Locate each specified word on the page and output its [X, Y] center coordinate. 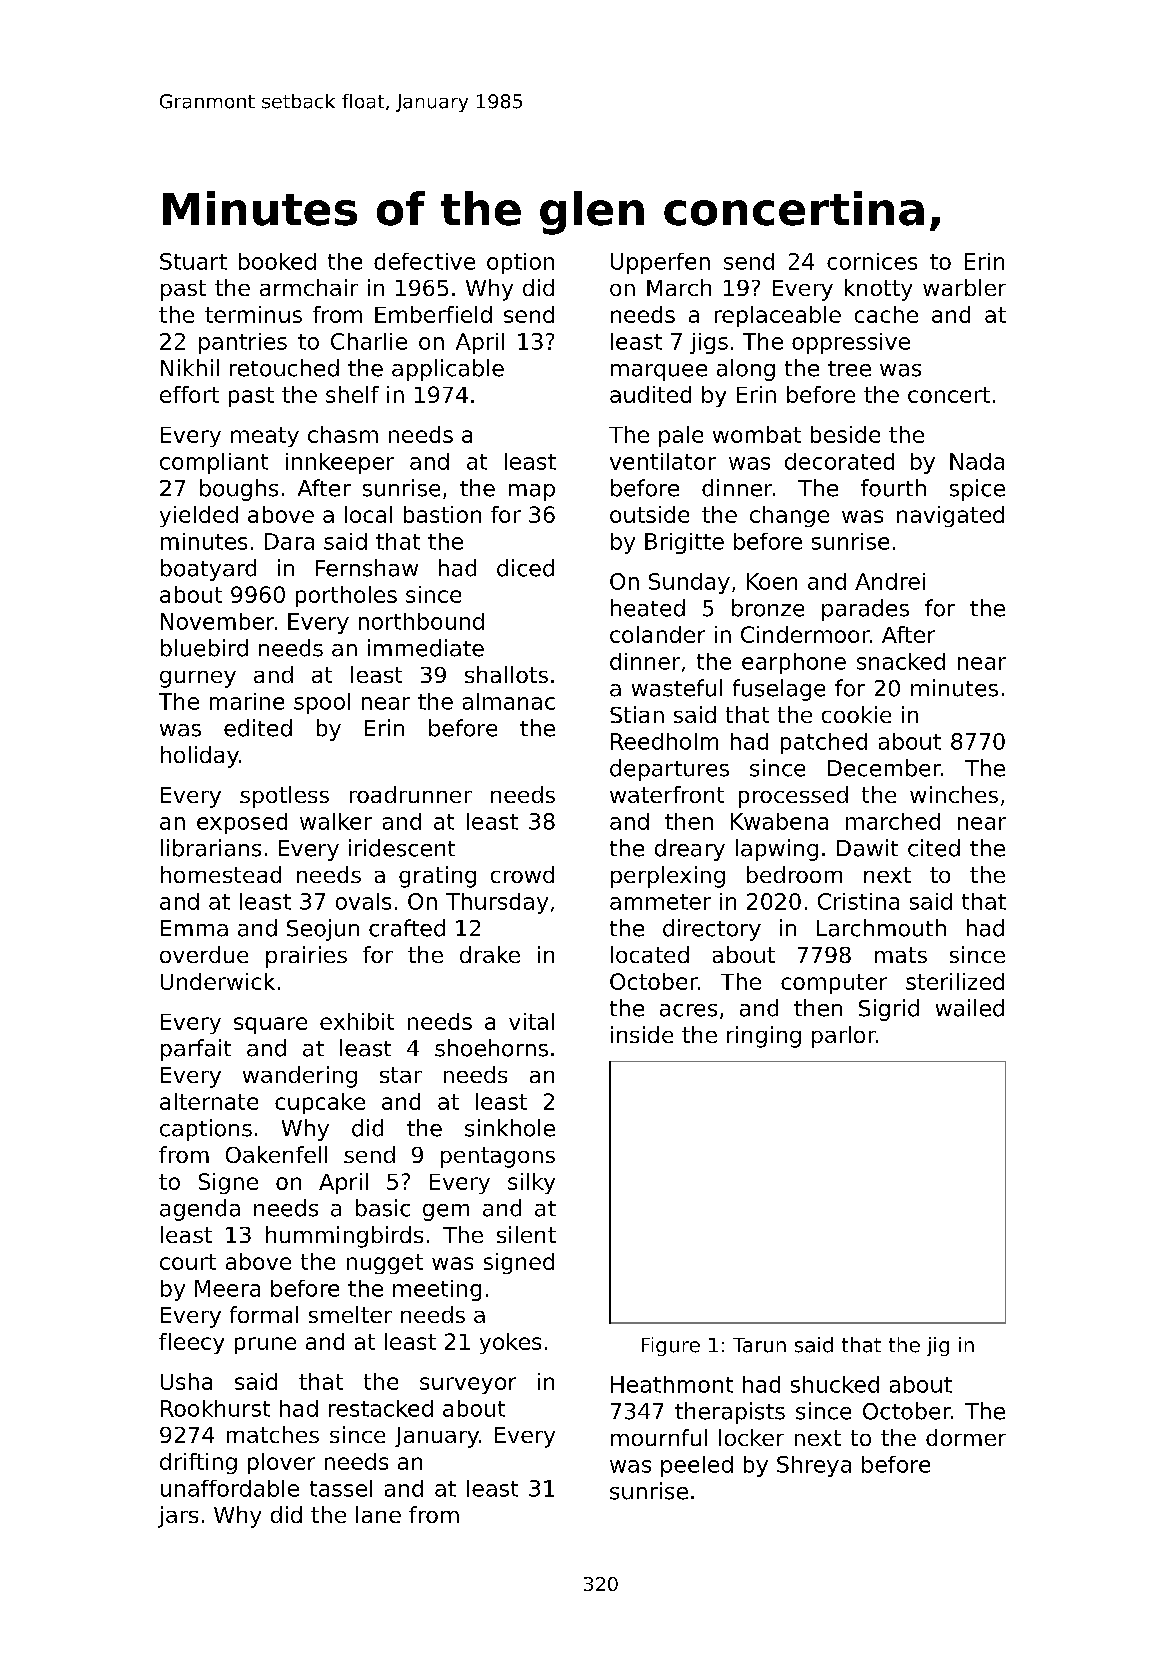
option [520, 263]
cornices [872, 261]
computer [834, 984]
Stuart [193, 261]
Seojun [323, 930]
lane [378, 1514]
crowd [522, 874]
